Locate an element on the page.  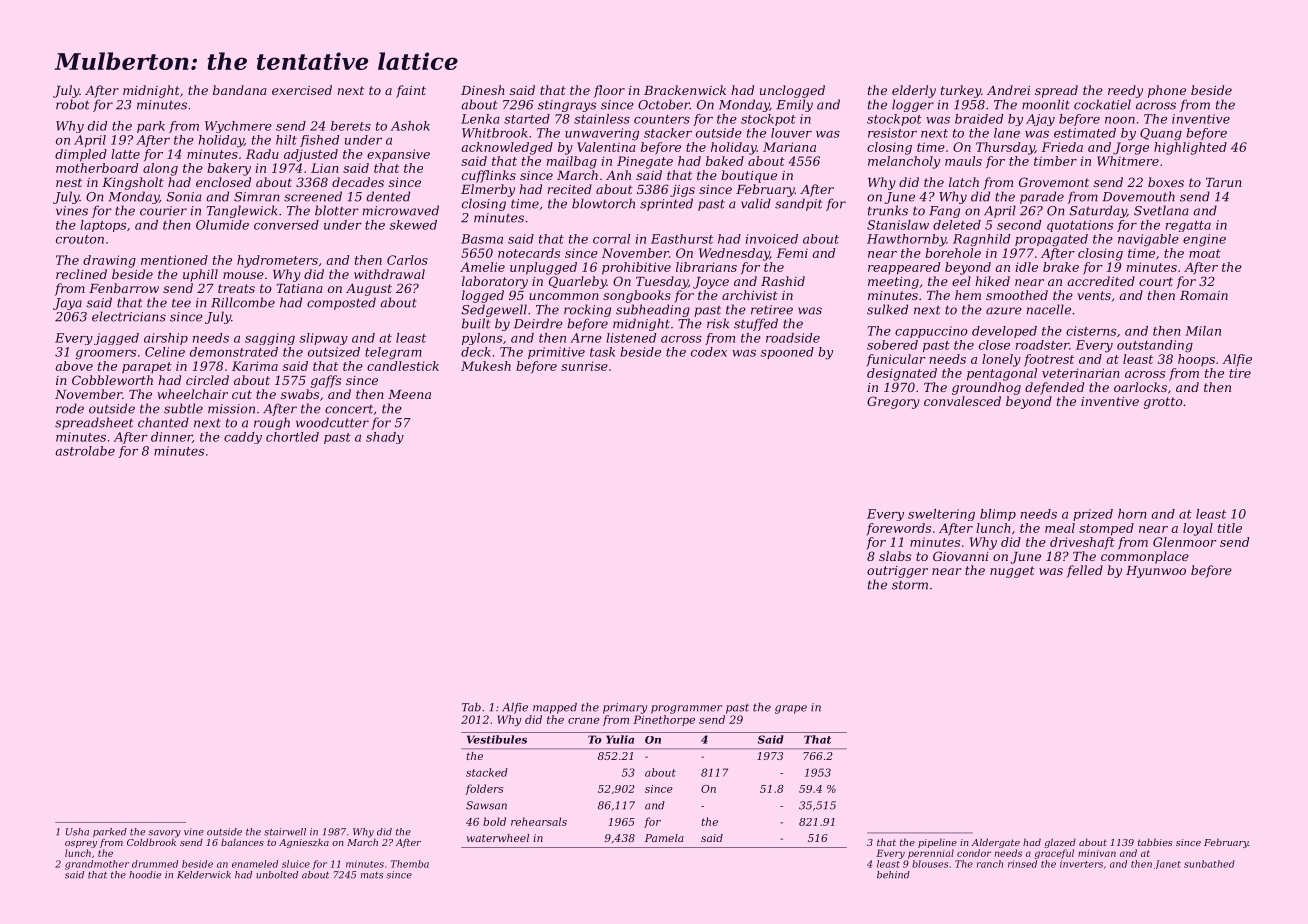
elderly is located at coordinates (914, 91).
